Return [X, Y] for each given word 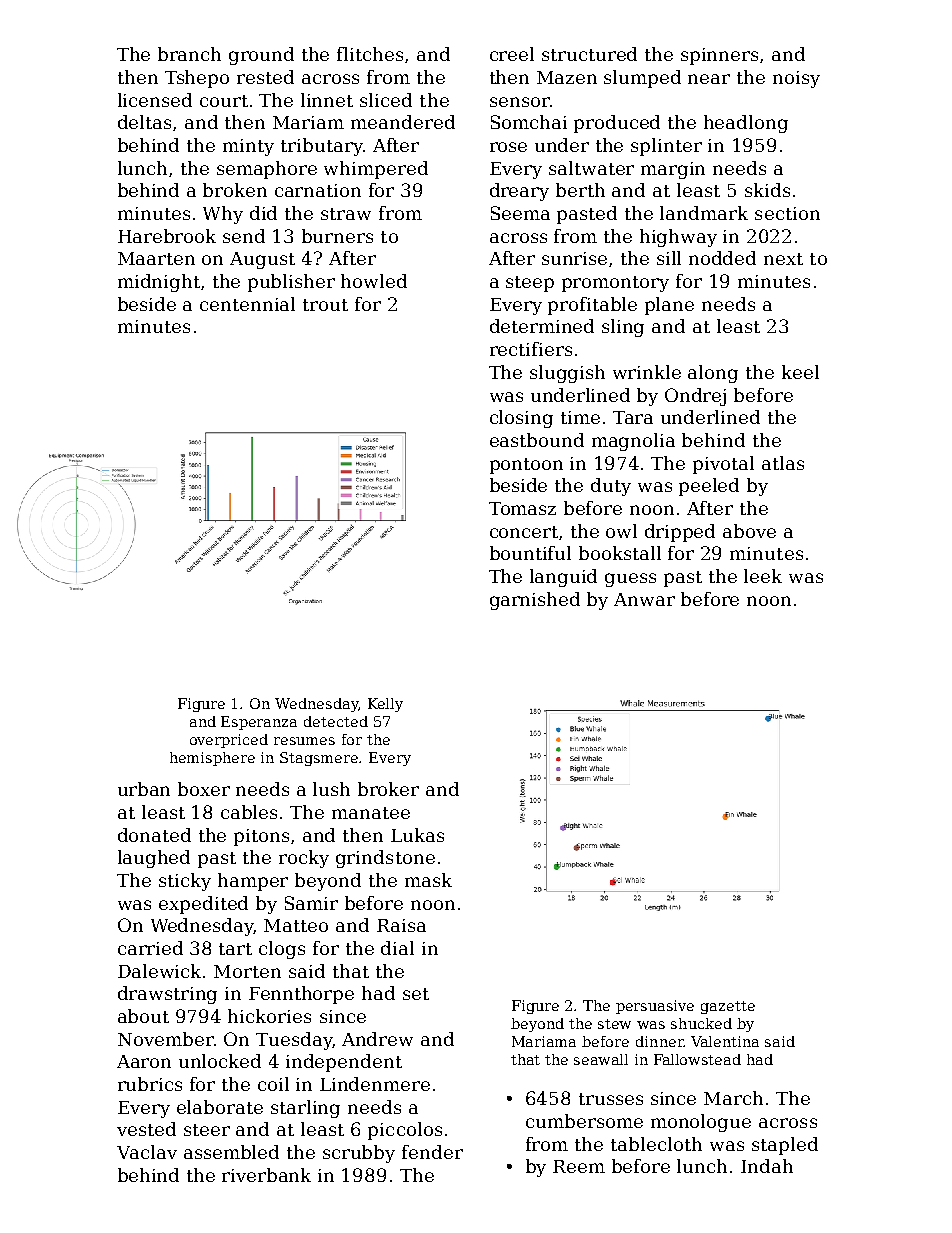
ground [261, 56]
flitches [370, 54]
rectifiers [531, 349]
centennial [247, 304]
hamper [253, 882]
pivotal [723, 465]
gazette [728, 1007]
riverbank [266, 1175]
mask [428, 880]
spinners [719, 56]
